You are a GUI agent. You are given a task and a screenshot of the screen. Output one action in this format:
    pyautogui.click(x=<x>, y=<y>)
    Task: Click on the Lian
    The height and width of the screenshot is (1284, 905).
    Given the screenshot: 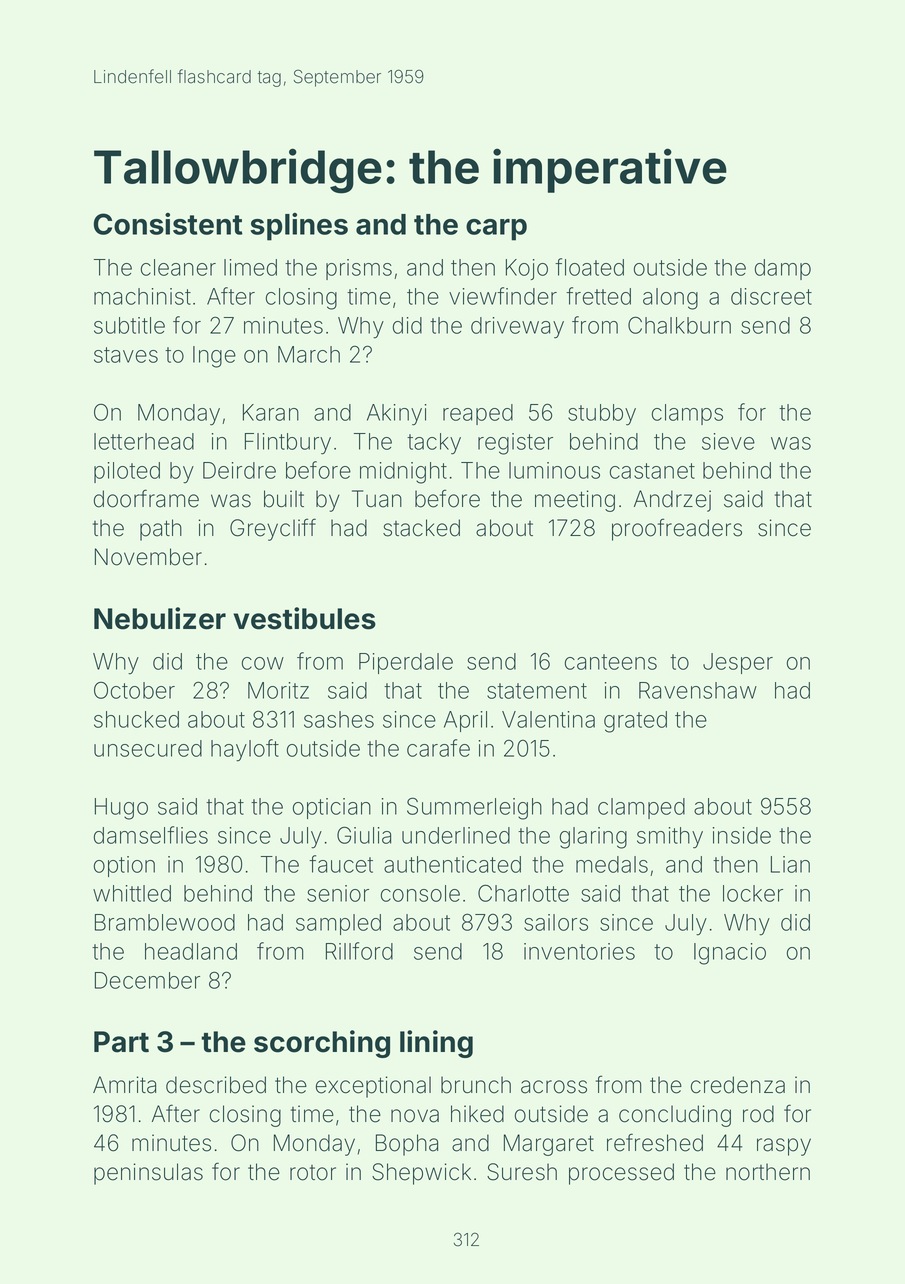 What is the action you would take?
    pyautogui.click(x=790, y=864)
